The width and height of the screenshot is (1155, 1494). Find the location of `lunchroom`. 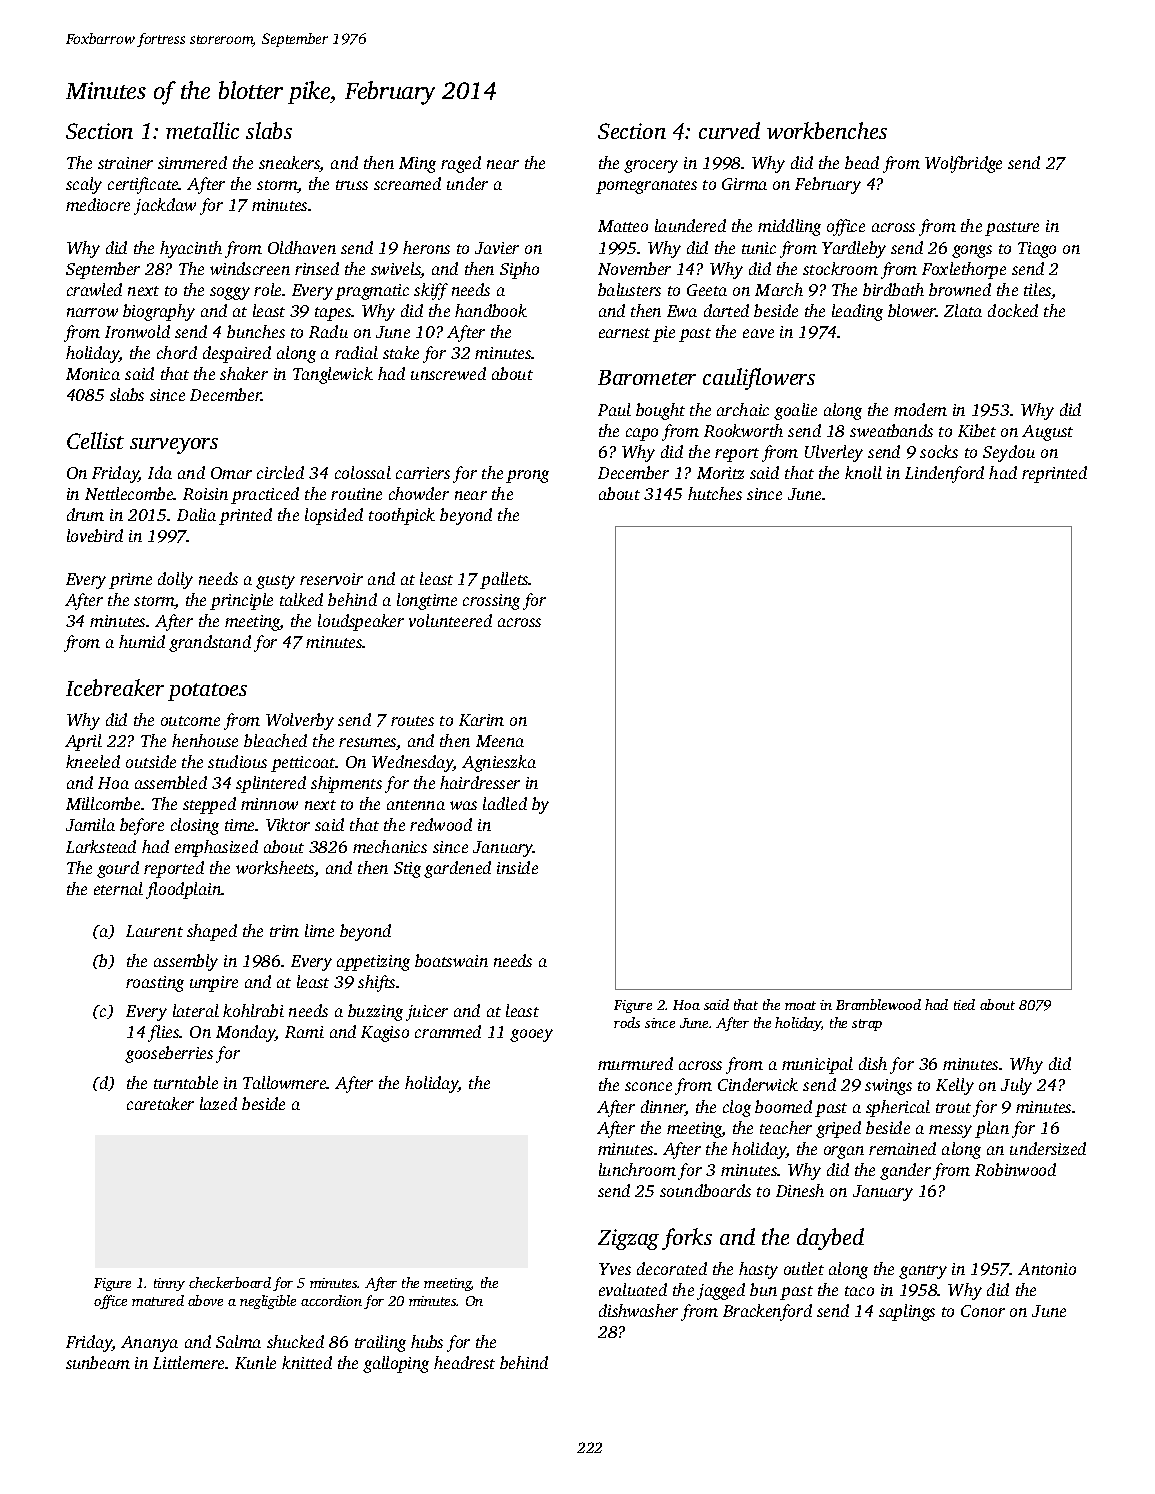

lunchroom is located at coordinates (637, 1169).
